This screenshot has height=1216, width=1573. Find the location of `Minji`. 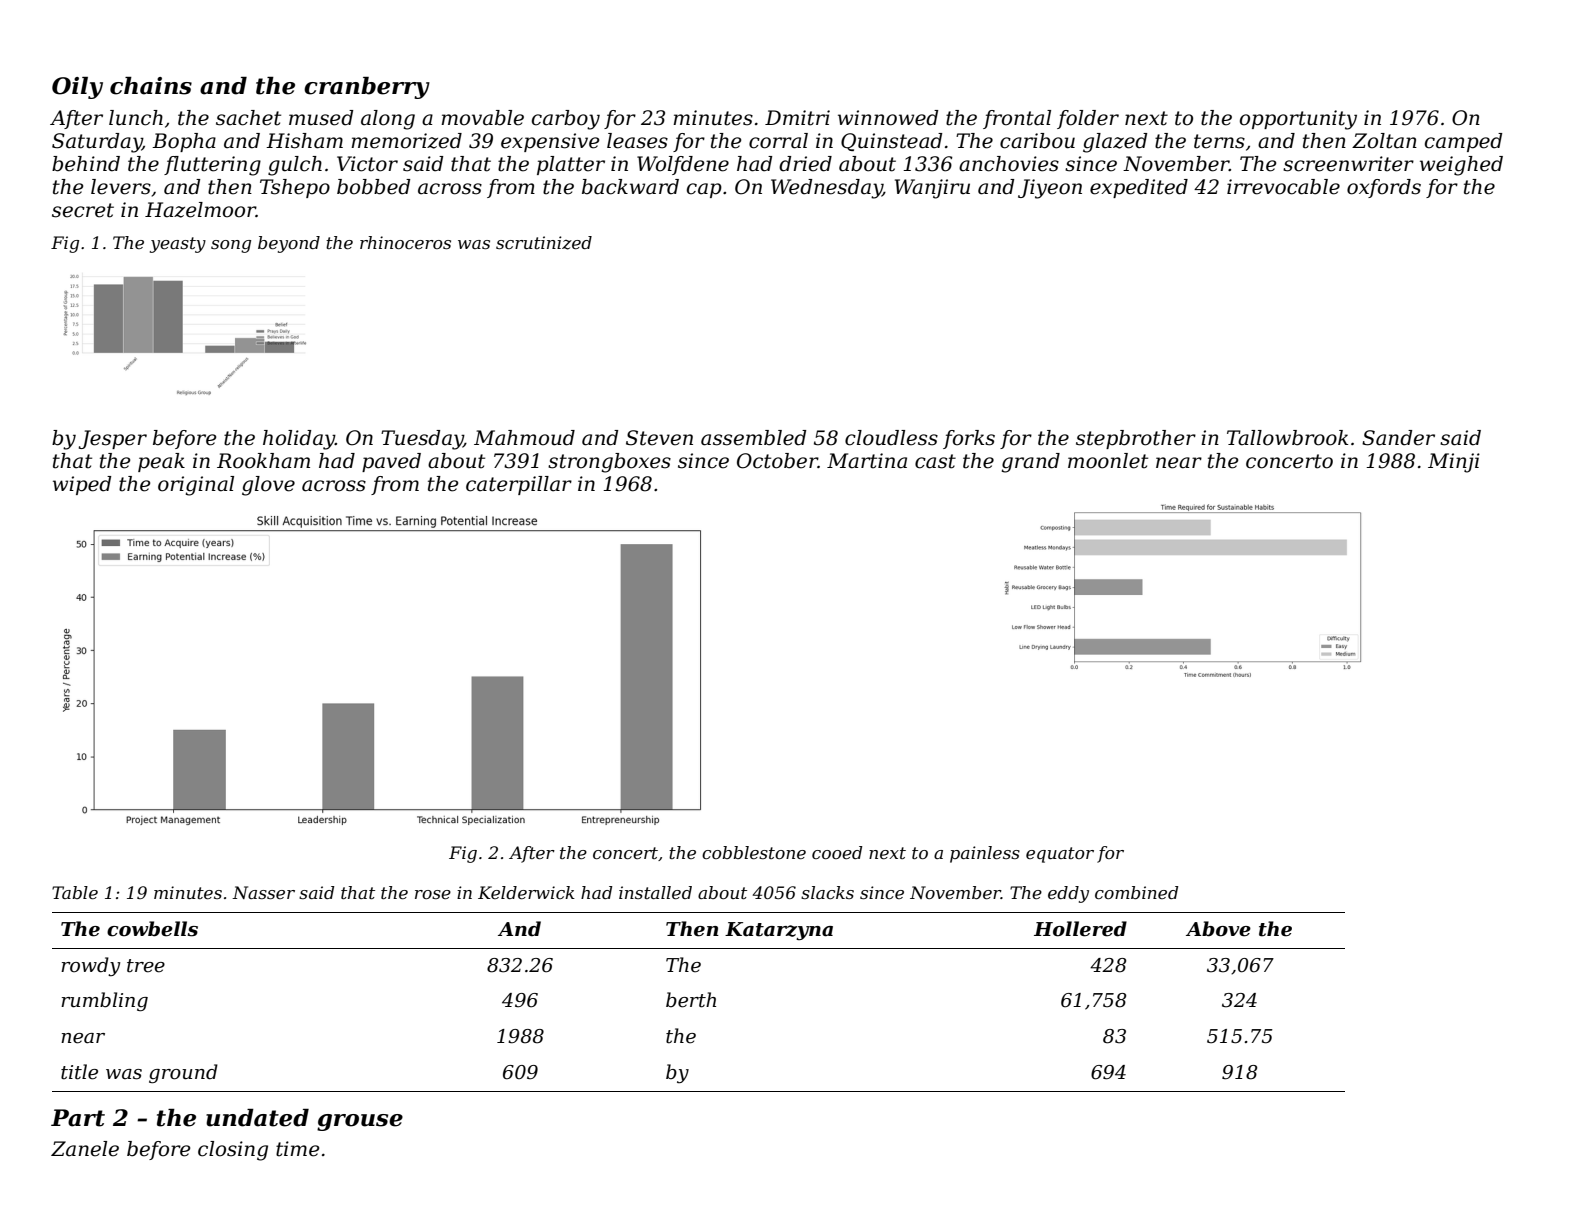

Minji is located at coordinates (1454, 463).
